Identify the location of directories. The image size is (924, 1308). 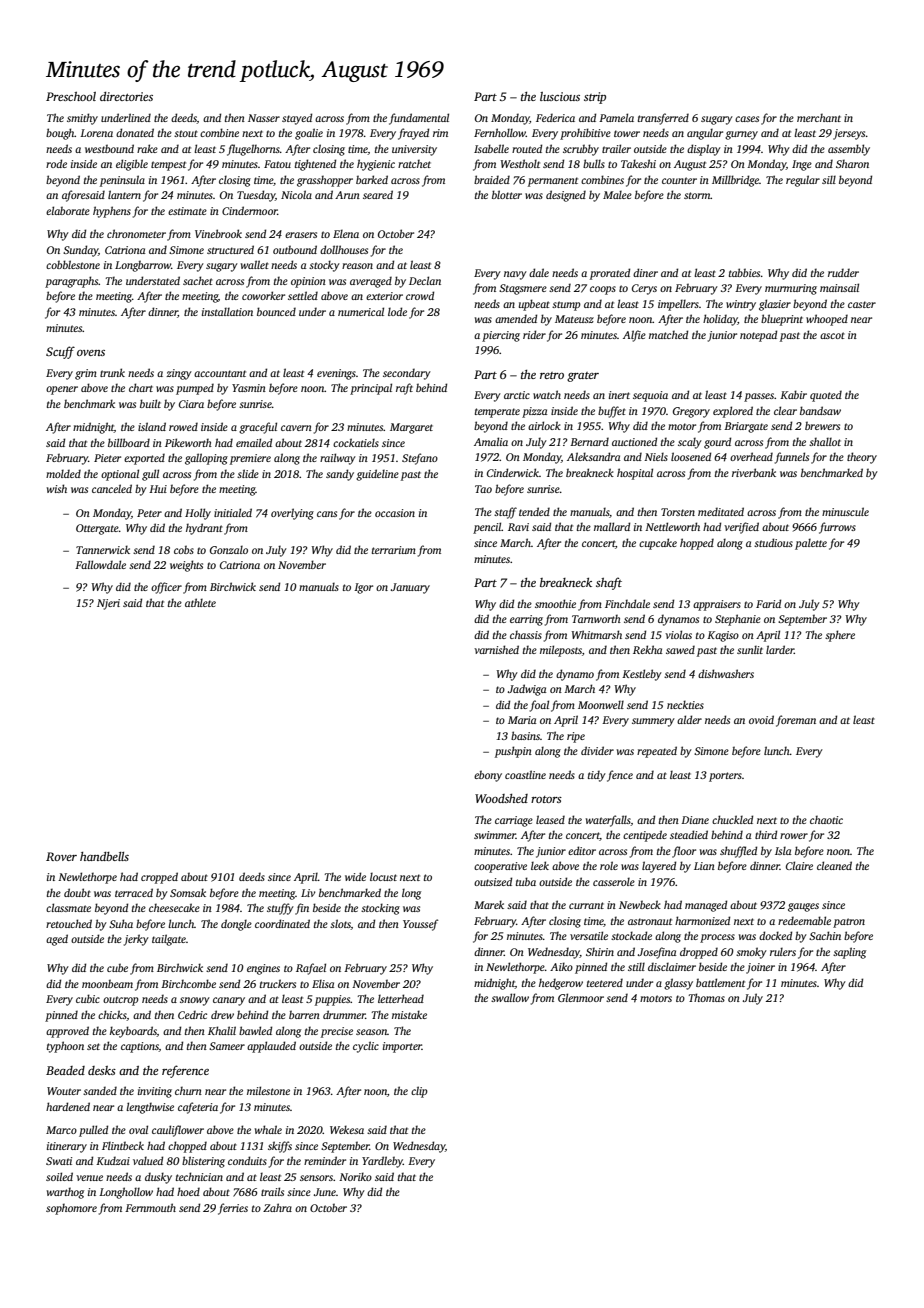
(126, 96).
